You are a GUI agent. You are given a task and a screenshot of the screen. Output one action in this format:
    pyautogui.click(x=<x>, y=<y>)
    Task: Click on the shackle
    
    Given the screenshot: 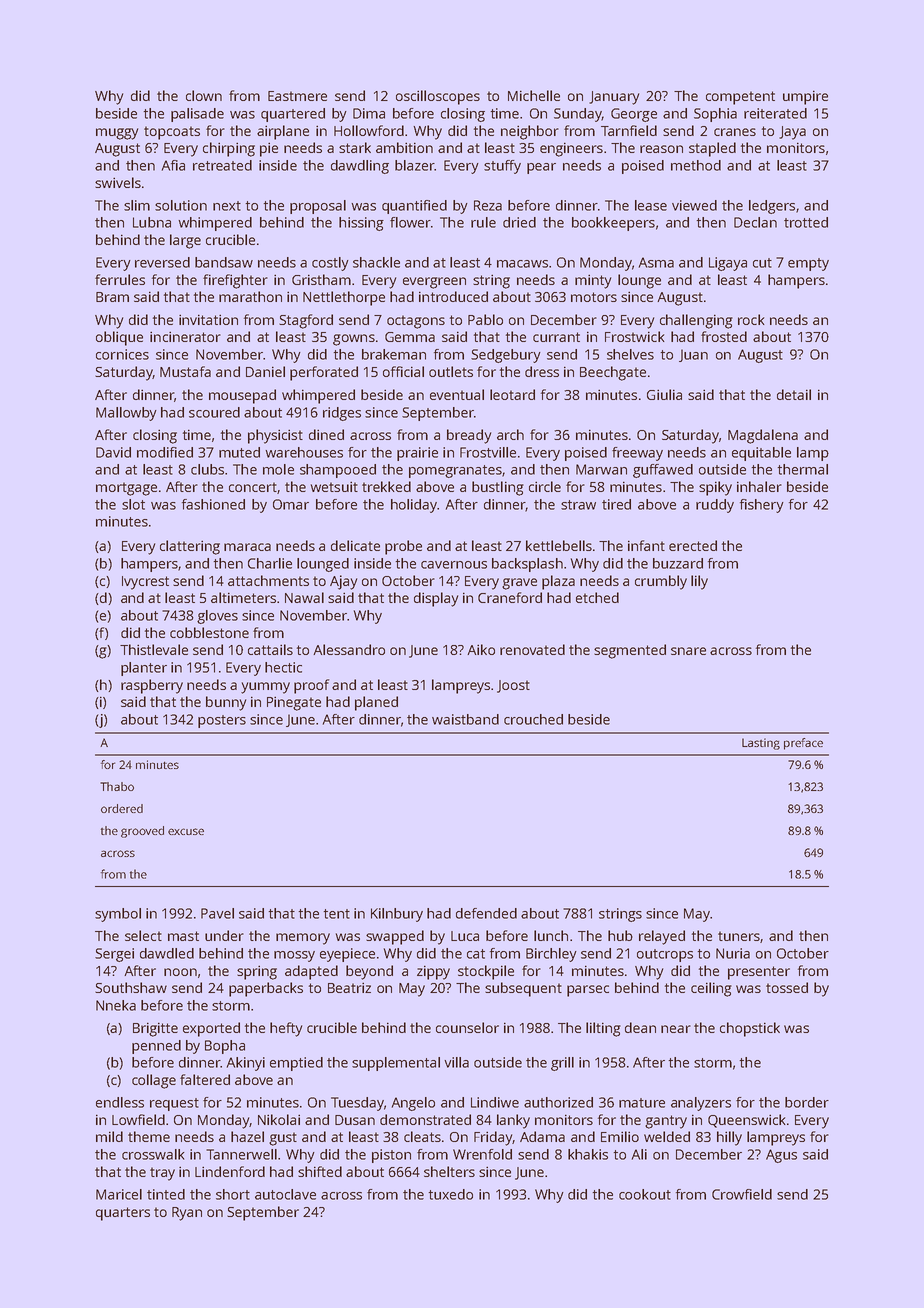 What is the action you would take?
    pyautogui.click(x=376, y=262)
